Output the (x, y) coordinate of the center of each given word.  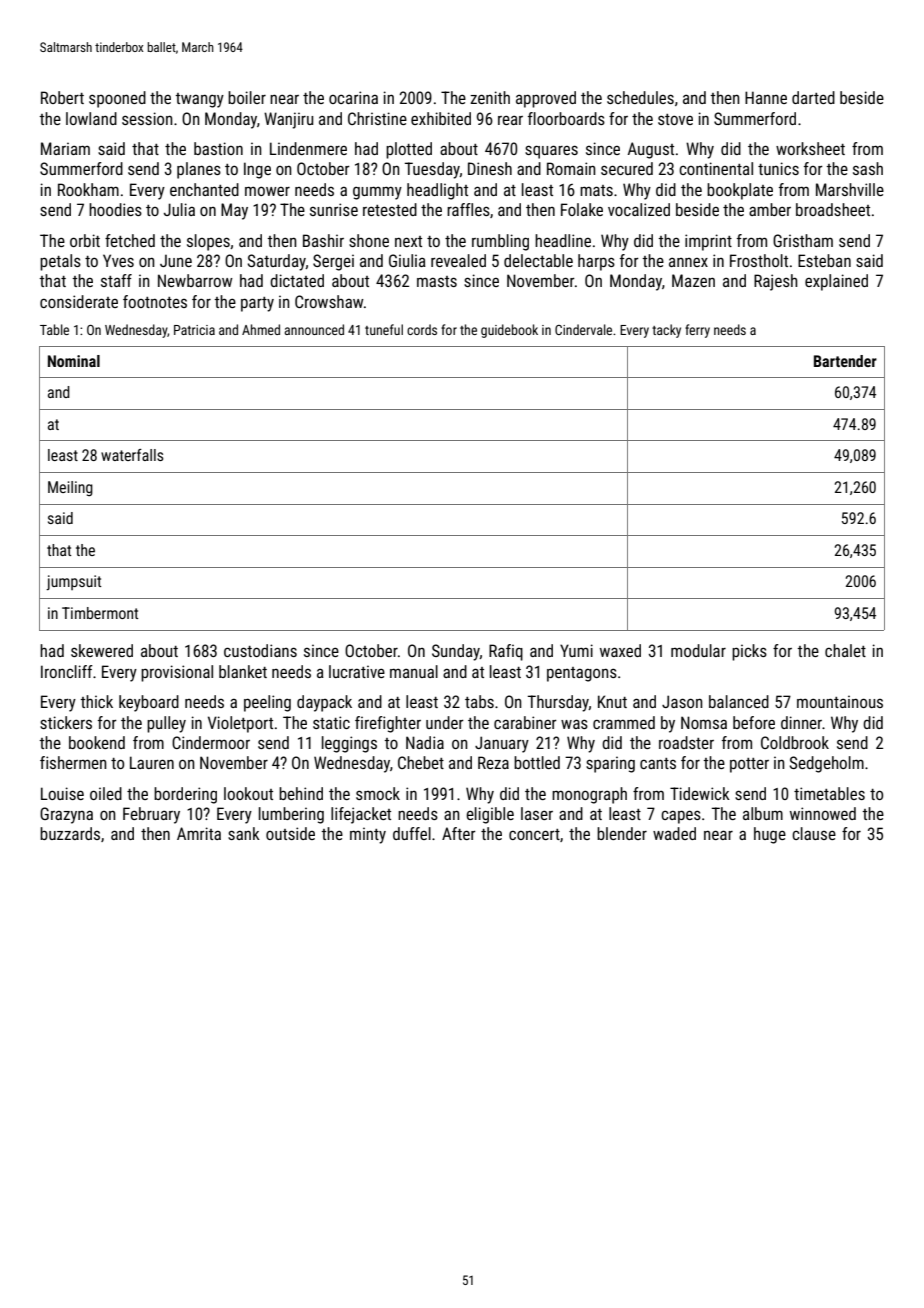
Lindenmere (308, 148)
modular (698, 650)
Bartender (845, 361)
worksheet (810, 148)
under (445, 722)
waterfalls (132, 455)
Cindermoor (211, 742)
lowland (91, 118)
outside (290, 833)
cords (422, 329)
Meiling (70, 488)
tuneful (384, 329)
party (257, 304)
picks (749, 652)
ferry (697, 331)
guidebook (509, 331)
